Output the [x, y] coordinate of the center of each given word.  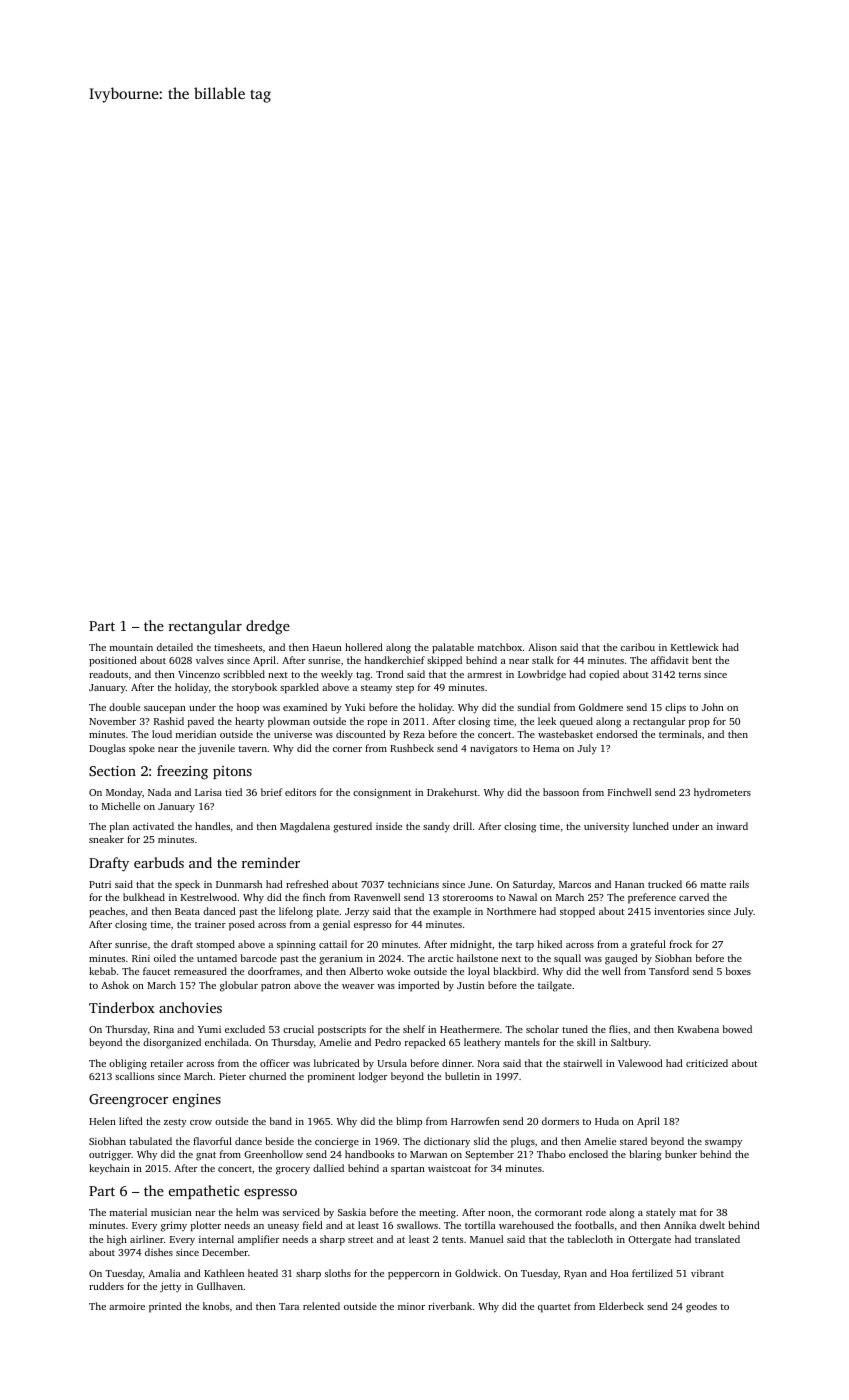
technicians [413, 884]
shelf [414, 1029]
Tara [289, 1306]
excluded [245, 1029]
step [405, 689]
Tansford [669, 971]
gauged [621, 959]
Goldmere [601, 707]
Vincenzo [199, 674]
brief [271, 792]
